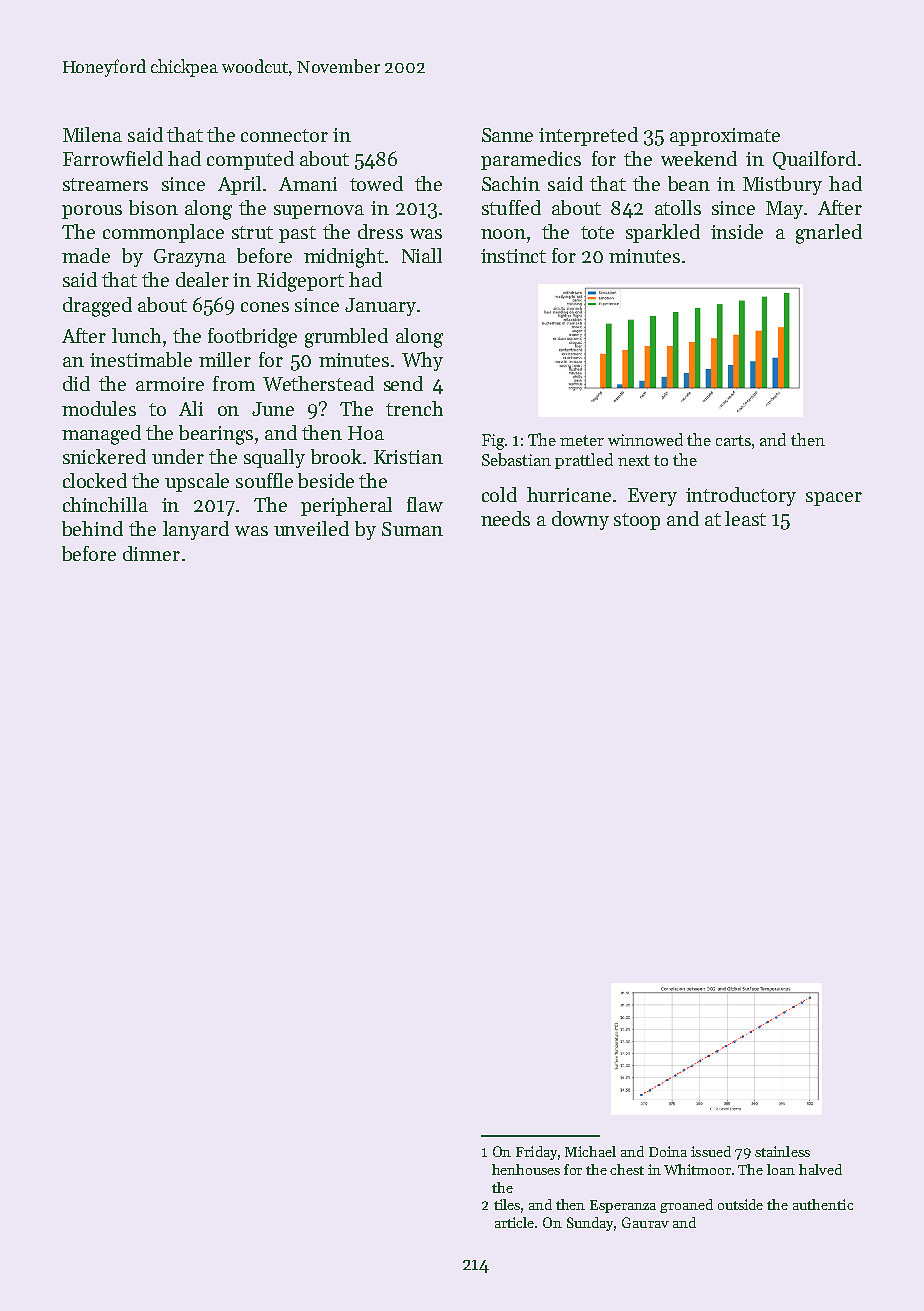 This screenshot has height=1311, width=924. What do you see at coordinates (326, 480) in the screenshot?
I see `beside` at bounding box center [326, 480].
